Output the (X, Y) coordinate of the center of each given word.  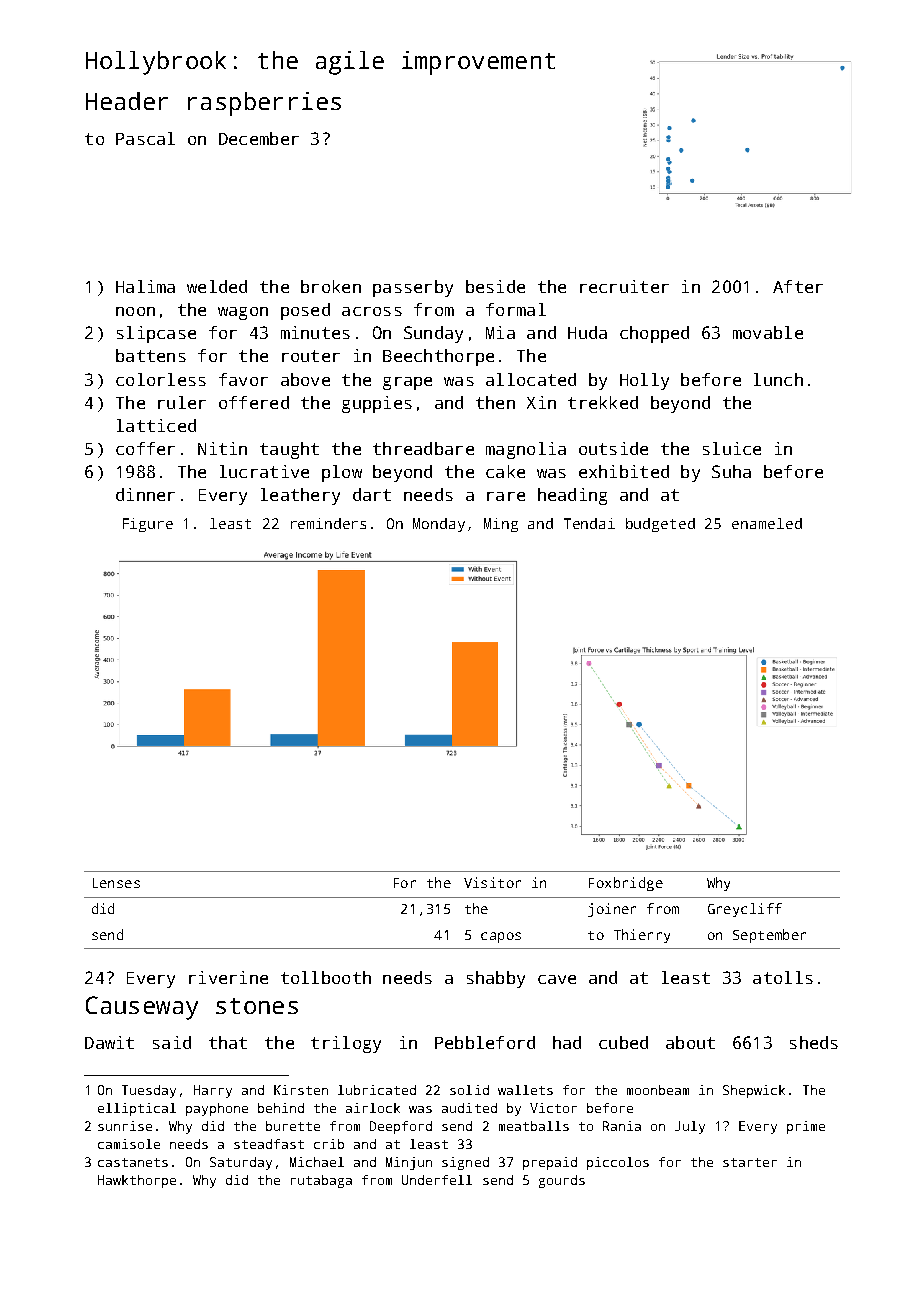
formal (516, 309)
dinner (145, 494)
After (798, 286)
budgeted (660, 525)
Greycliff (745, 910)
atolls (783, 977)
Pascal (145, 138)
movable (768, 332)
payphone (217, 1109)
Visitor (492, 882)
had (567, 1042)
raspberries (264, 104)
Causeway (142, 1008)
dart (372, 494)
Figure (148, 525)
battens (151, 355)
